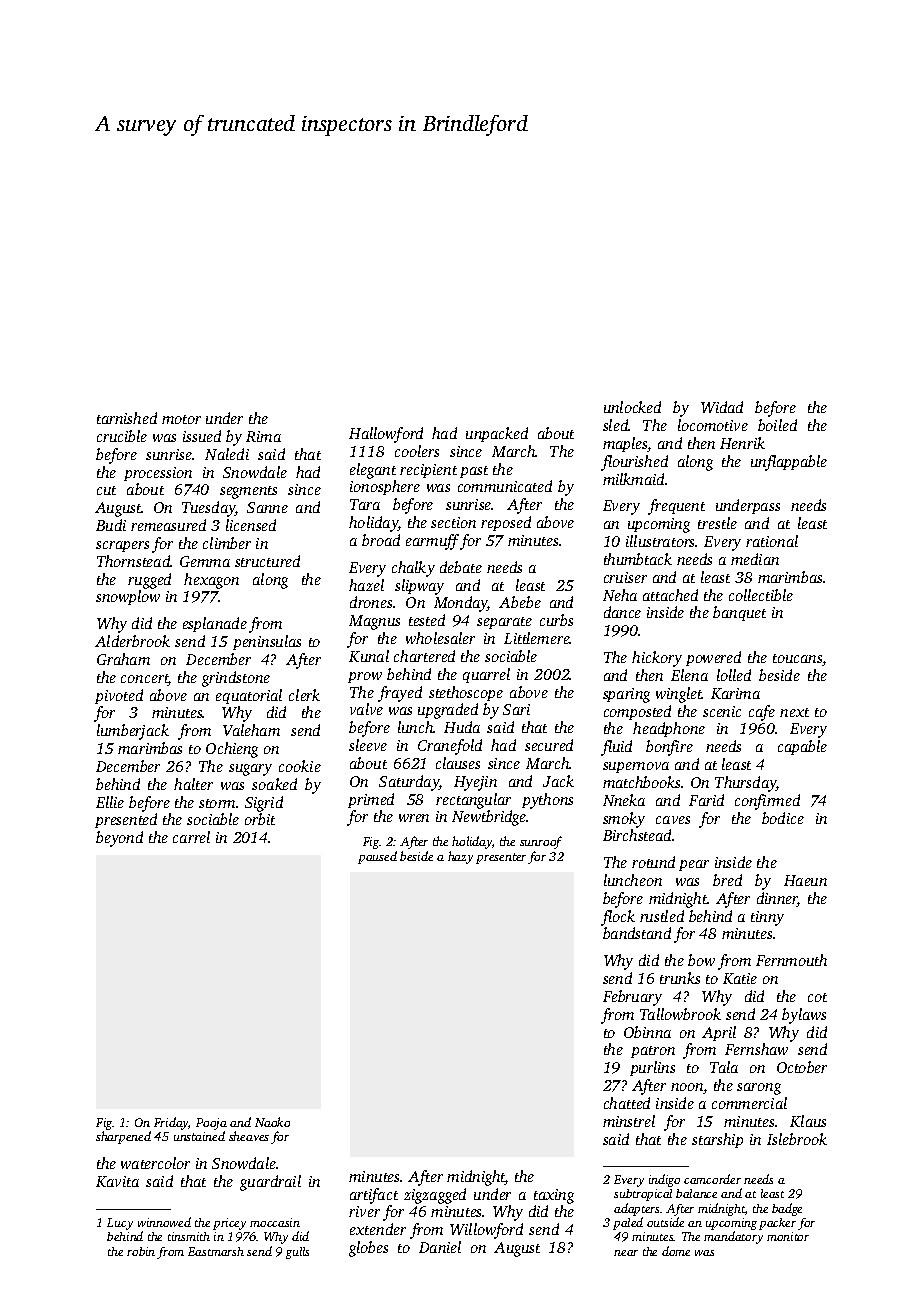 This screenshot has width=924, height=1308. I want to click on unpacked, so click(497, 434).
